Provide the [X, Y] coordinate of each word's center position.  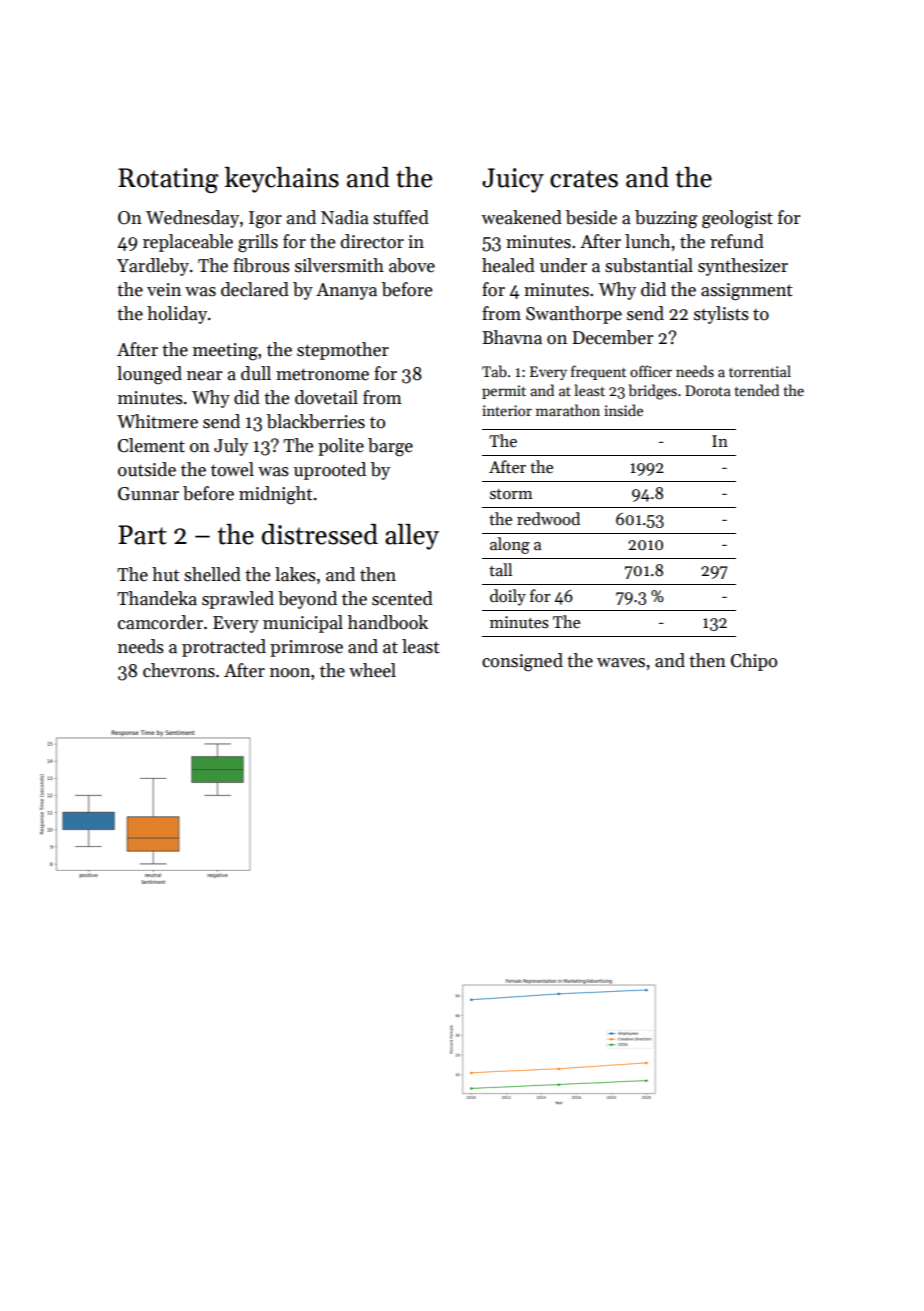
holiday [177, 315]
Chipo [754, 662]
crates [584, 179]
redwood [548, 519]
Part [142, 535]
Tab [494, 371]
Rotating [168, 180]
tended [757, 390]
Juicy [513, 180]
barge [390, 447]
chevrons [179, 670]
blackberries [316, 421]
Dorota [708, 390]
